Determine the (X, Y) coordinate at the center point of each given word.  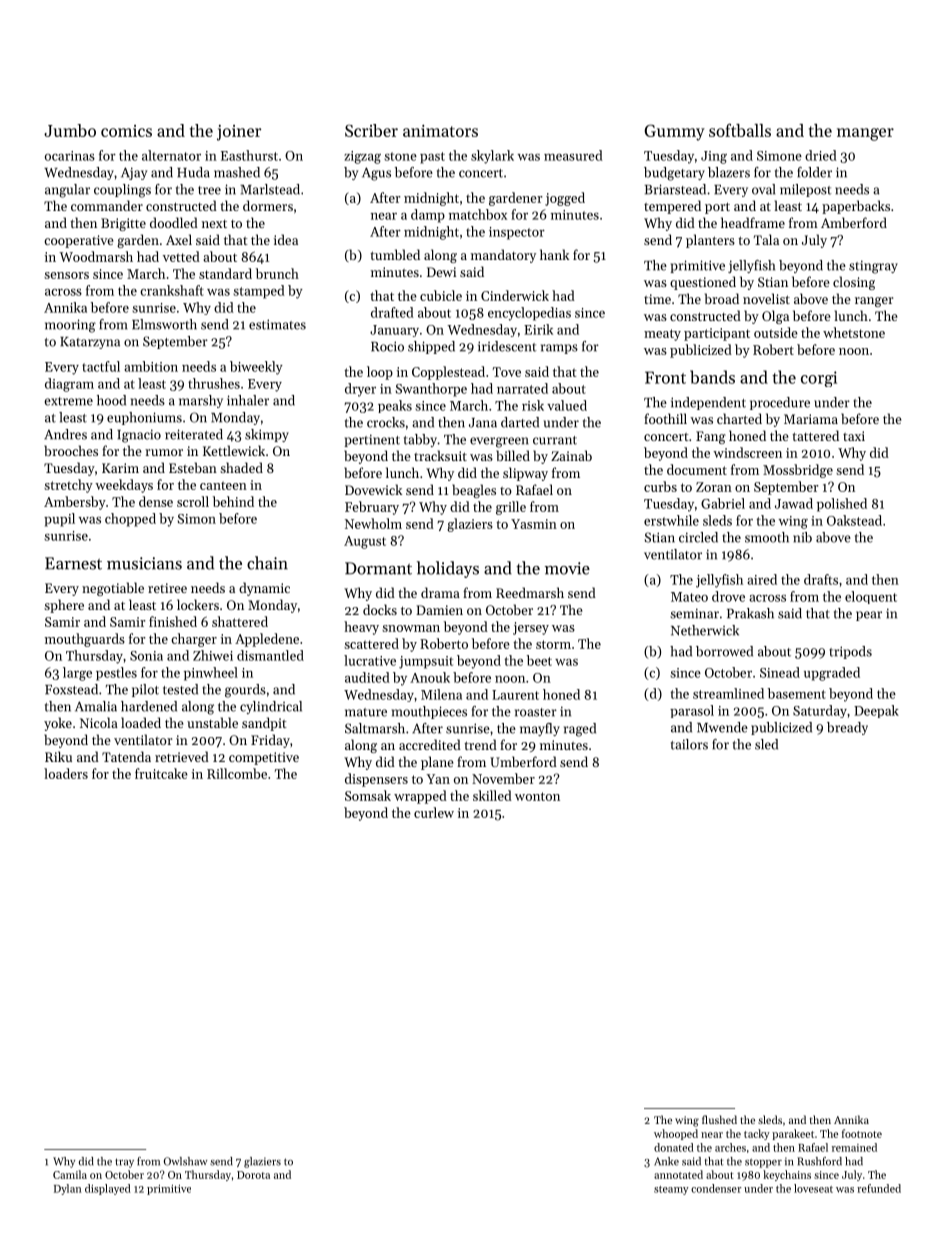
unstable (212, 722)
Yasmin (534, 524)
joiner (239, 133)
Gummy (674, 132)
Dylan (68, 1189)
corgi (819, 379)
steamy (671, 1190)
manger (865, 134)
